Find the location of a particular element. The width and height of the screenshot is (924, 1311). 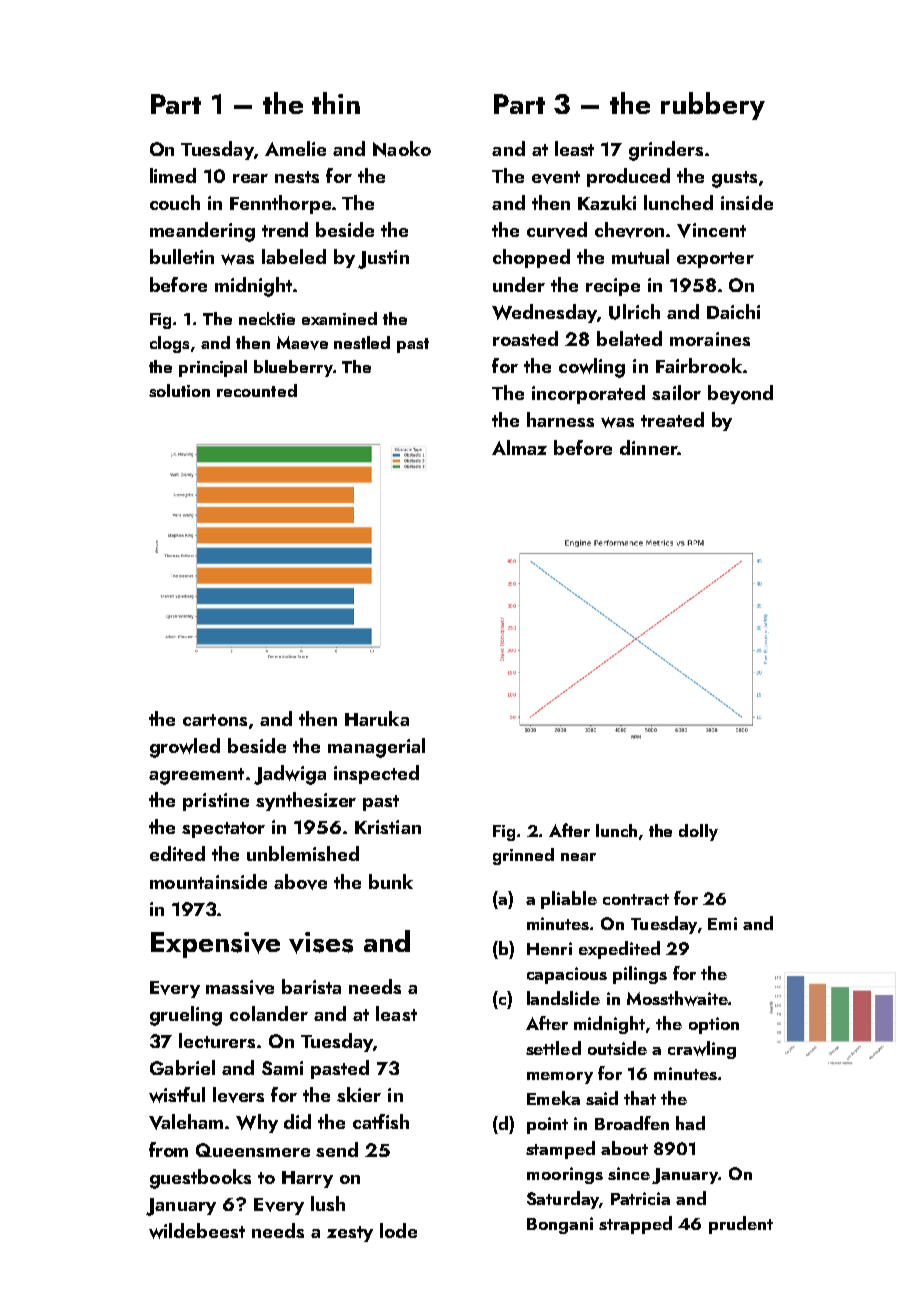

Almaz is located at coordinates (519, 447).
